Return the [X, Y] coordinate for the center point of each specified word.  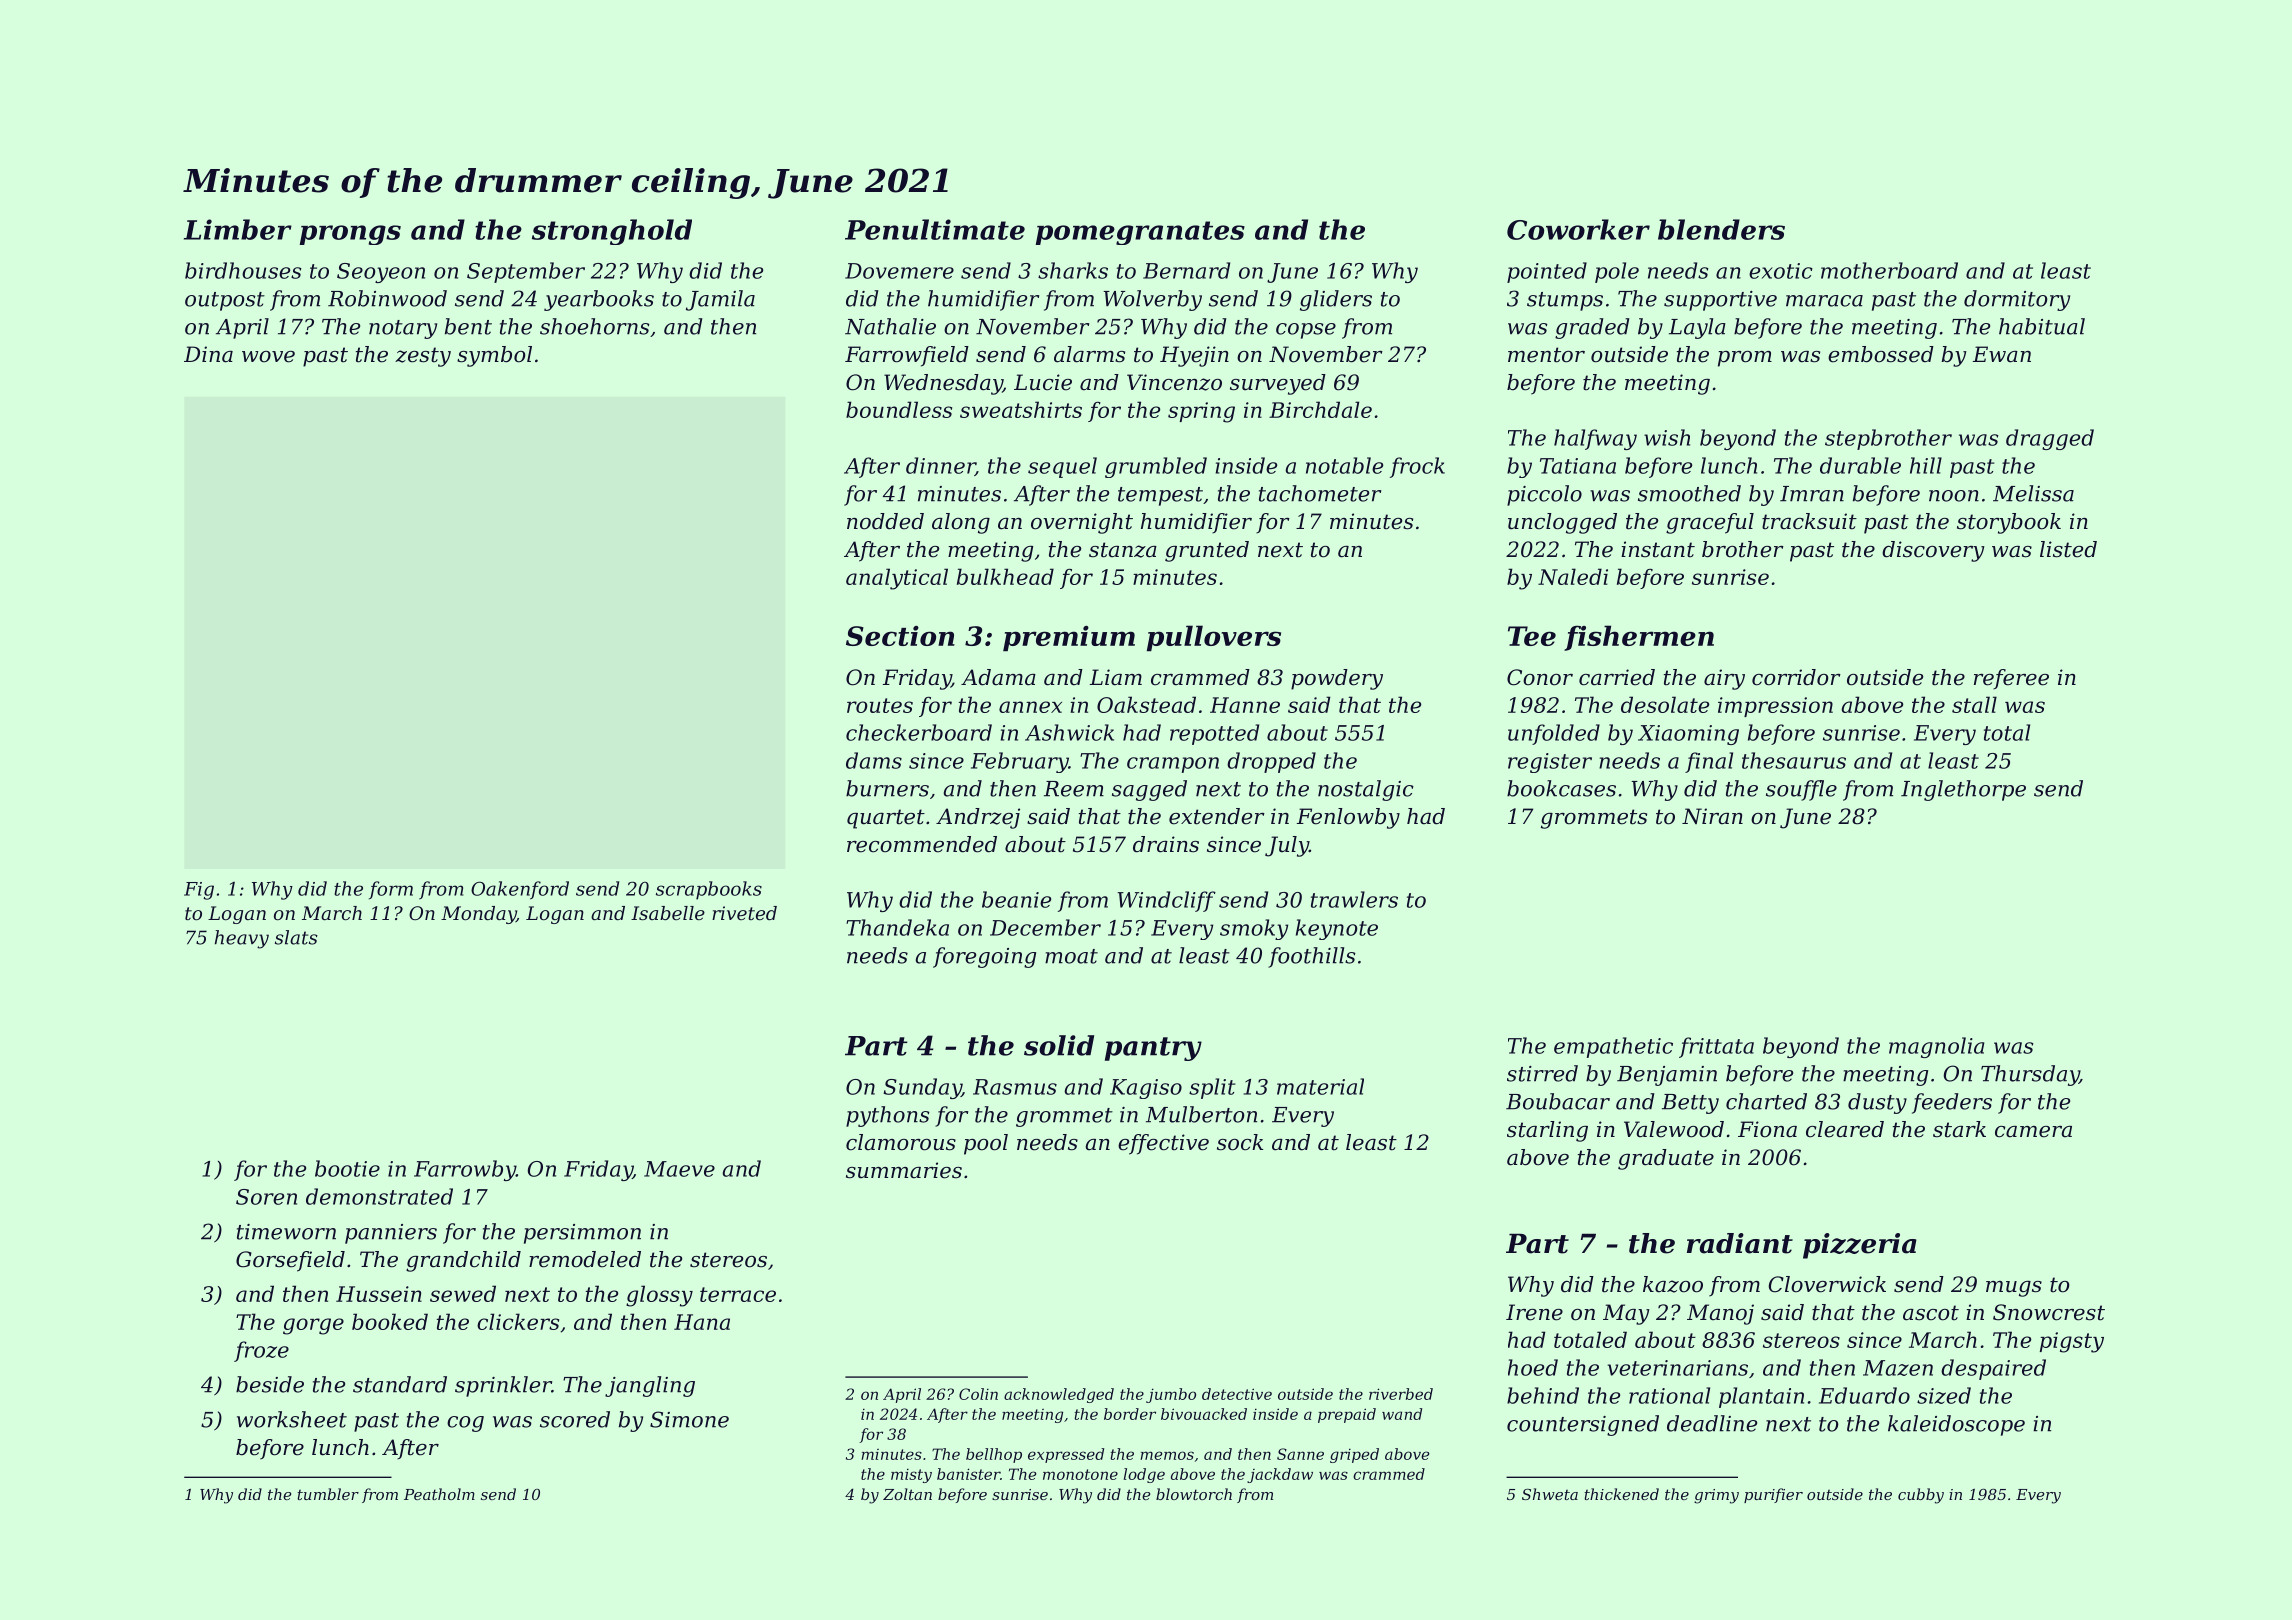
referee [2011, 679]
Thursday [2030, 1075]
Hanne [1245, 705]
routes [880, 705]
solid [1059, 1045]
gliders [1336, 300]
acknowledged [1059, 1395]
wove [268, 357]
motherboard [1889, 270]
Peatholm [439, 1494]
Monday [478, 915]
